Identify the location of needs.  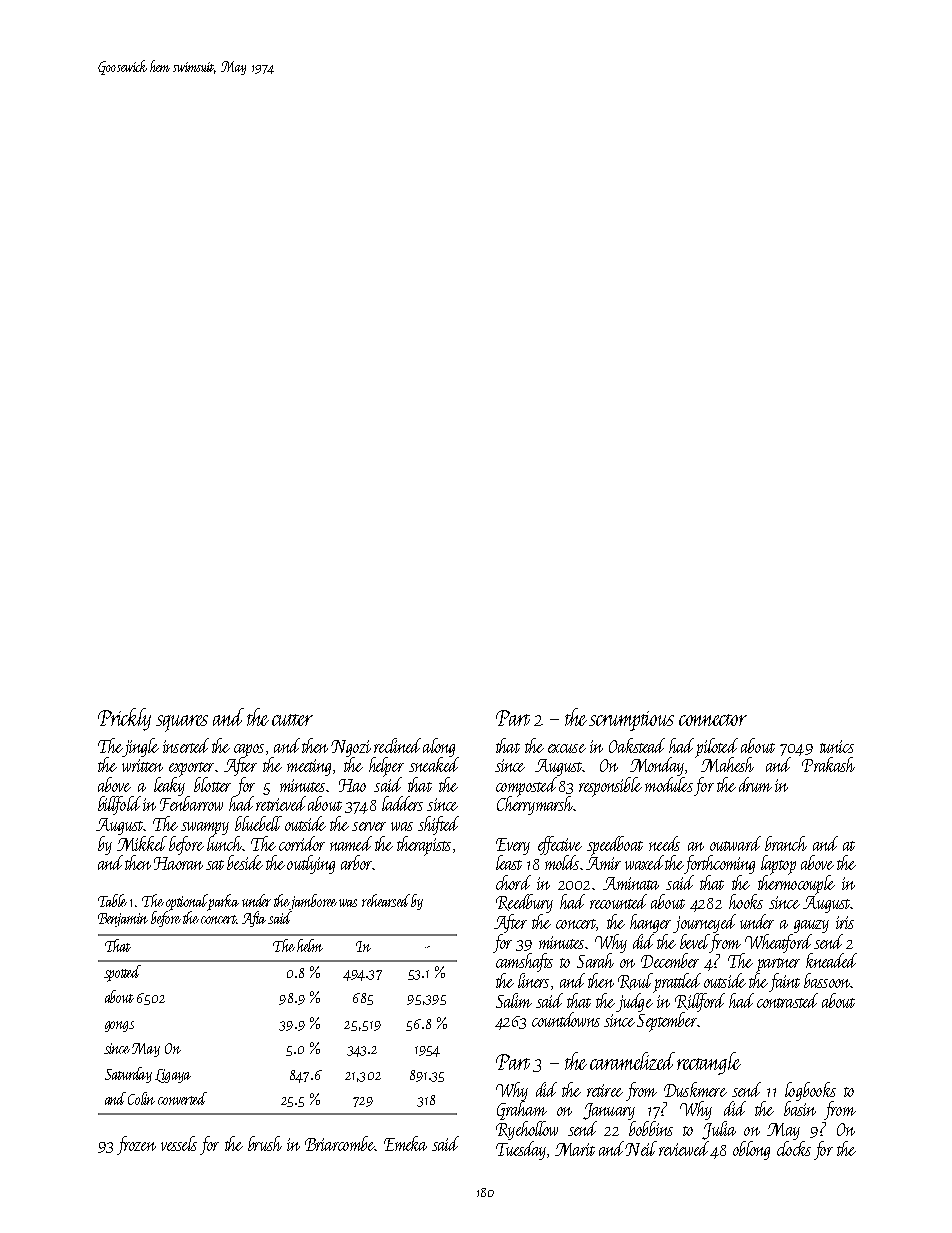
(664, 843).
